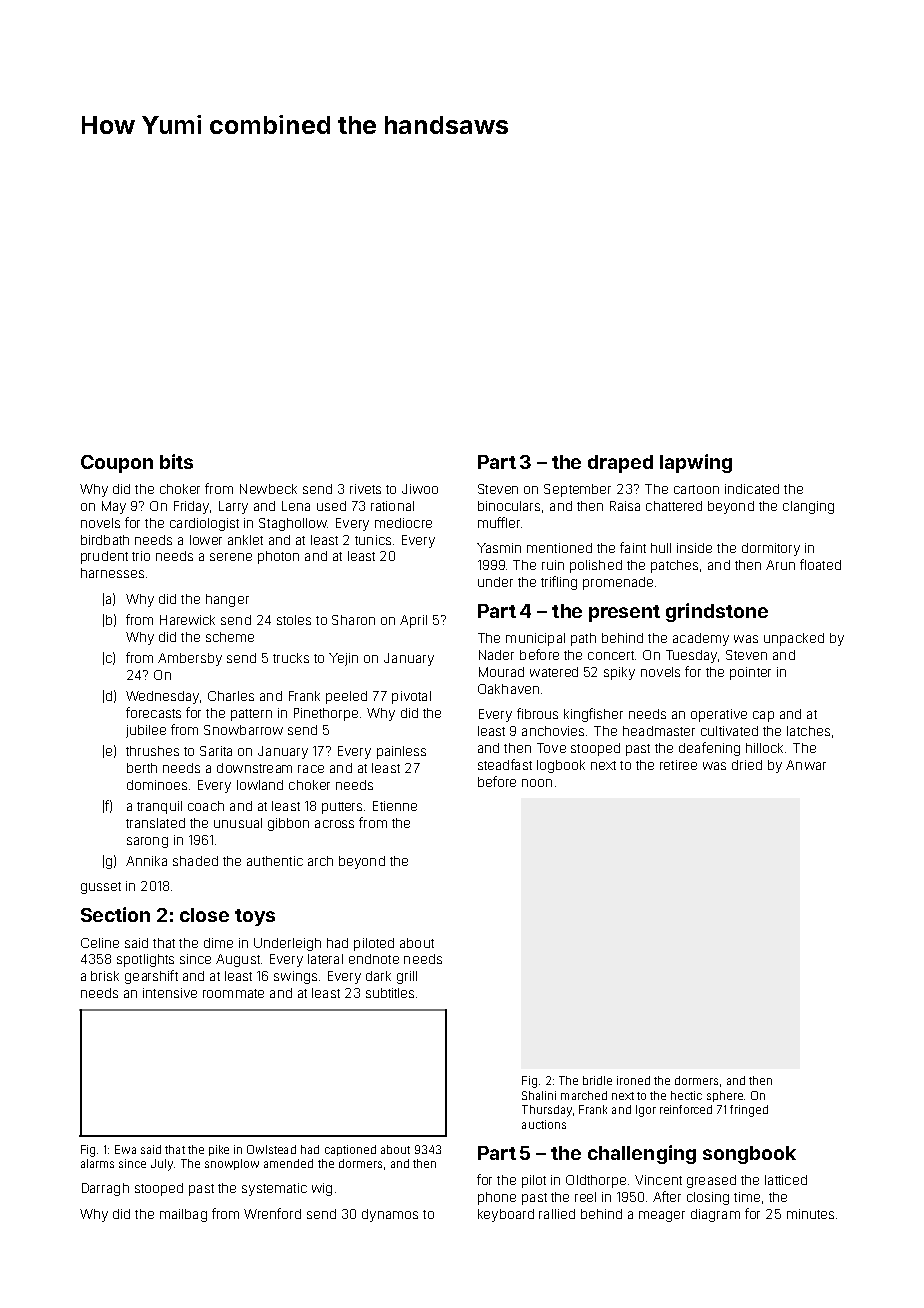 The image size is (924, 1308). I want to click on muffler, so click(499, 522).
